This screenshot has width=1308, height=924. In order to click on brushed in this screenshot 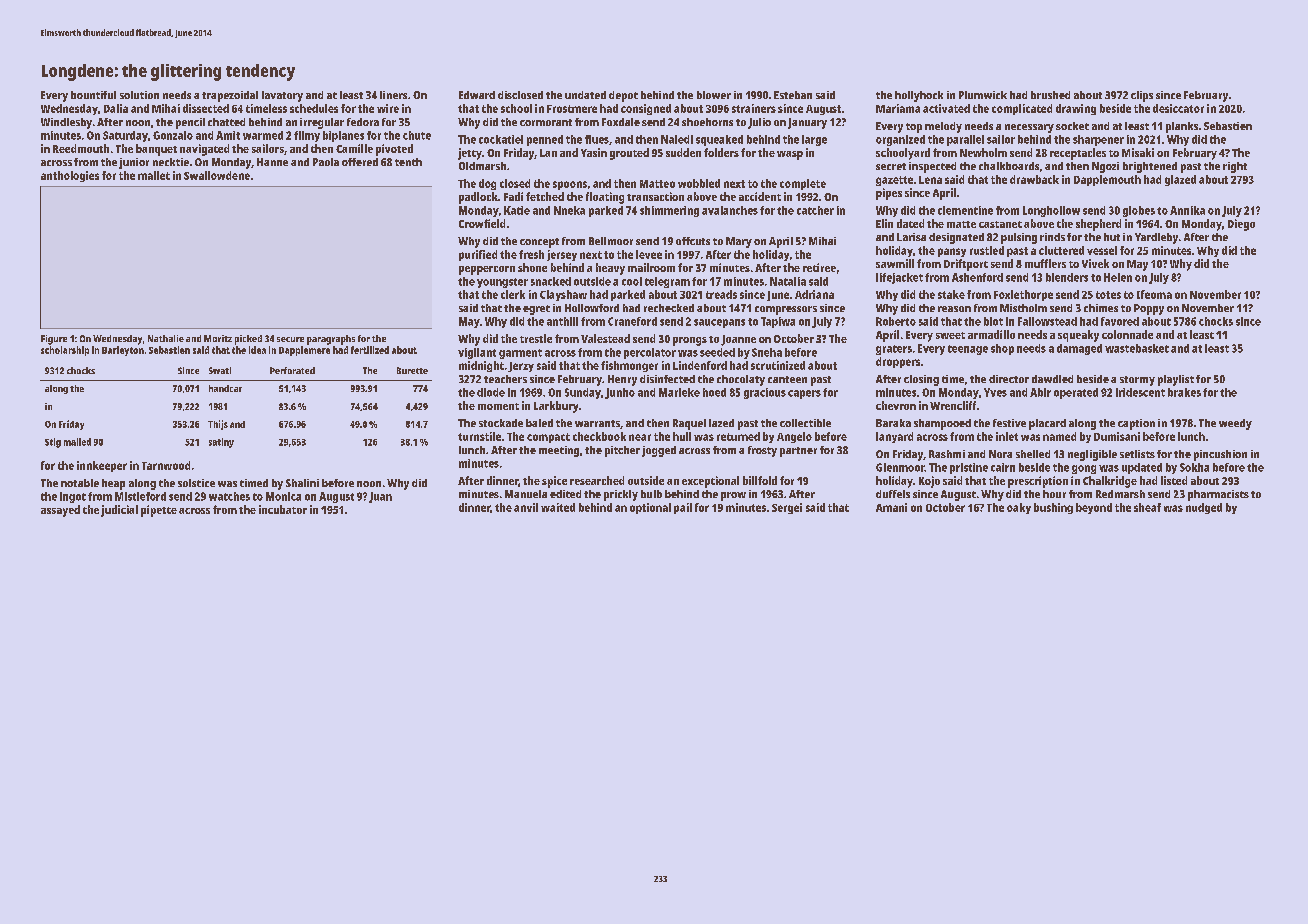, I will do `click(1050, 95)`.
